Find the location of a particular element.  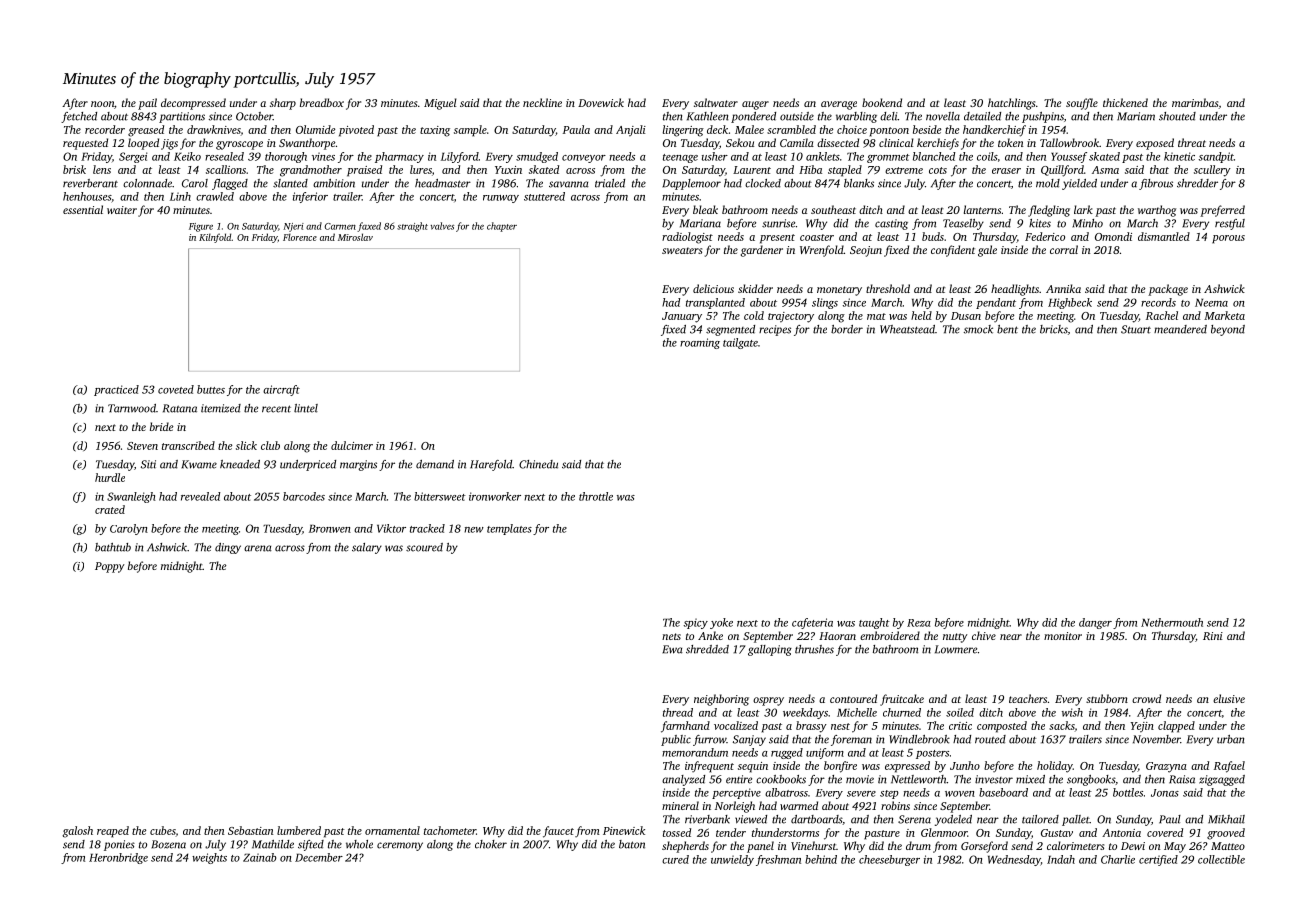

Kilnfold is located at coordinates (215, 238).
